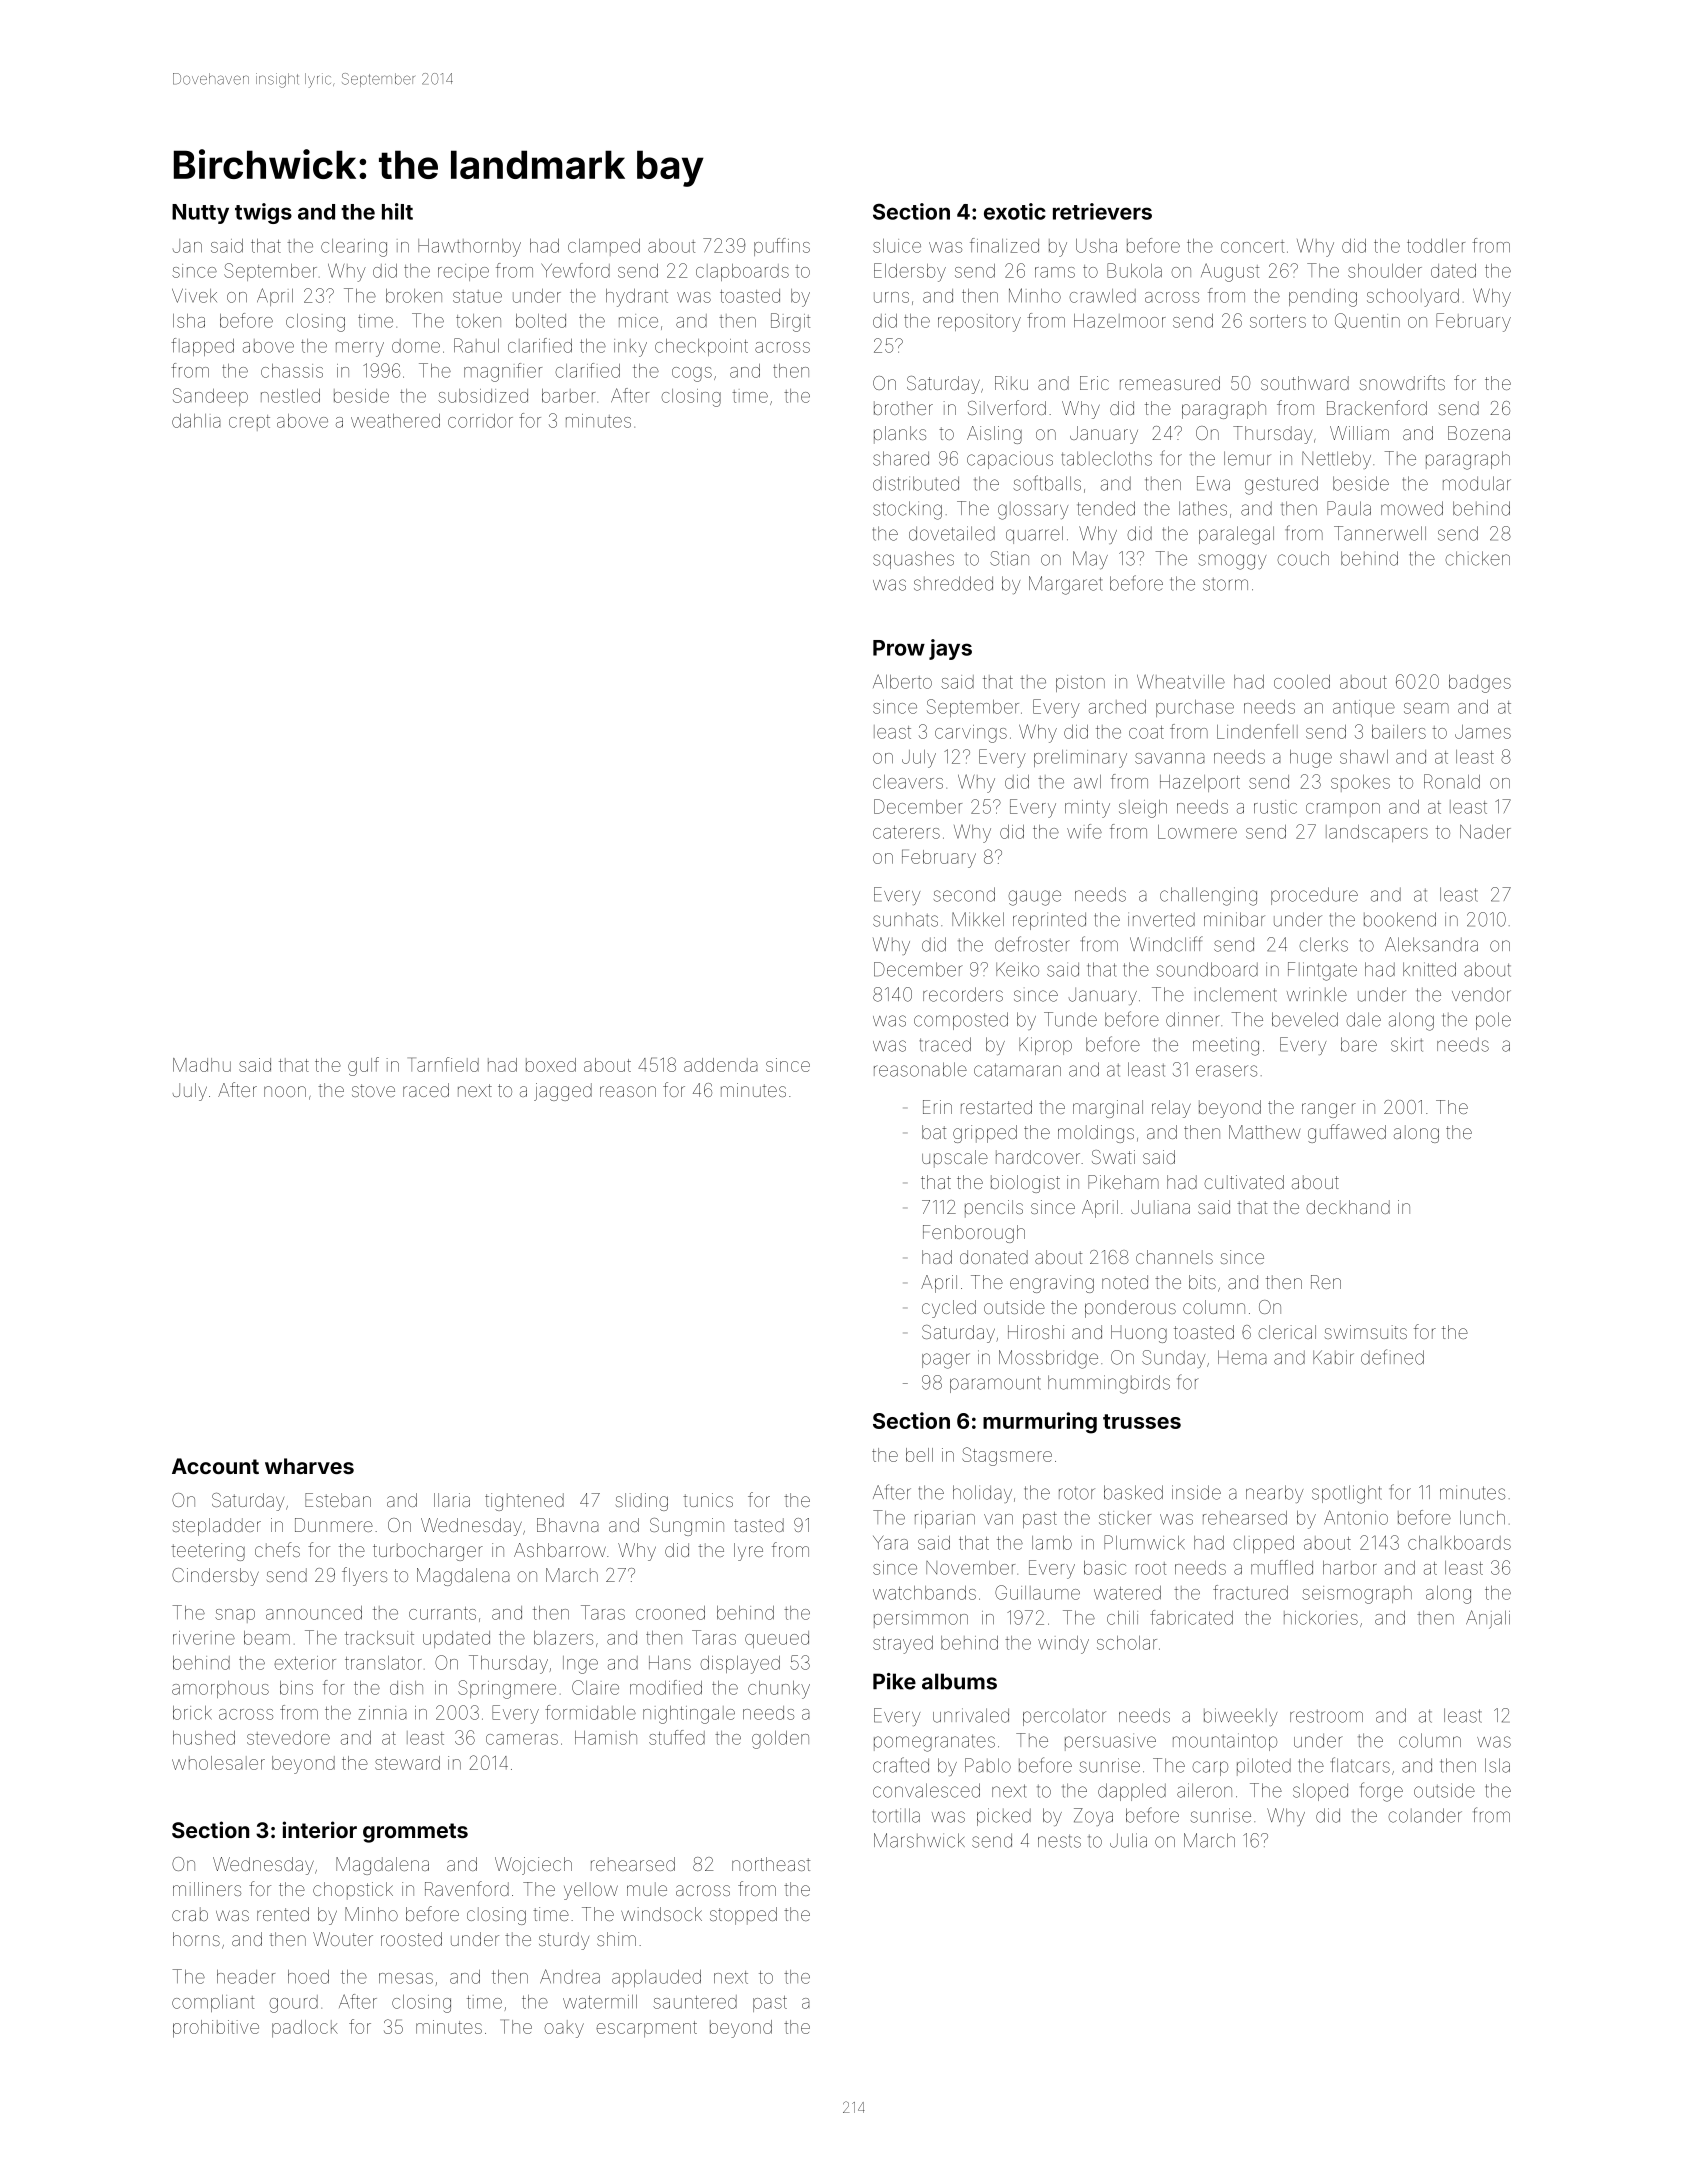 This image has width=1683, height=2178. What do you see at coordinates (1226, 1046) in the image?
I see `meeting` at bounding box center [1226, 1046].
